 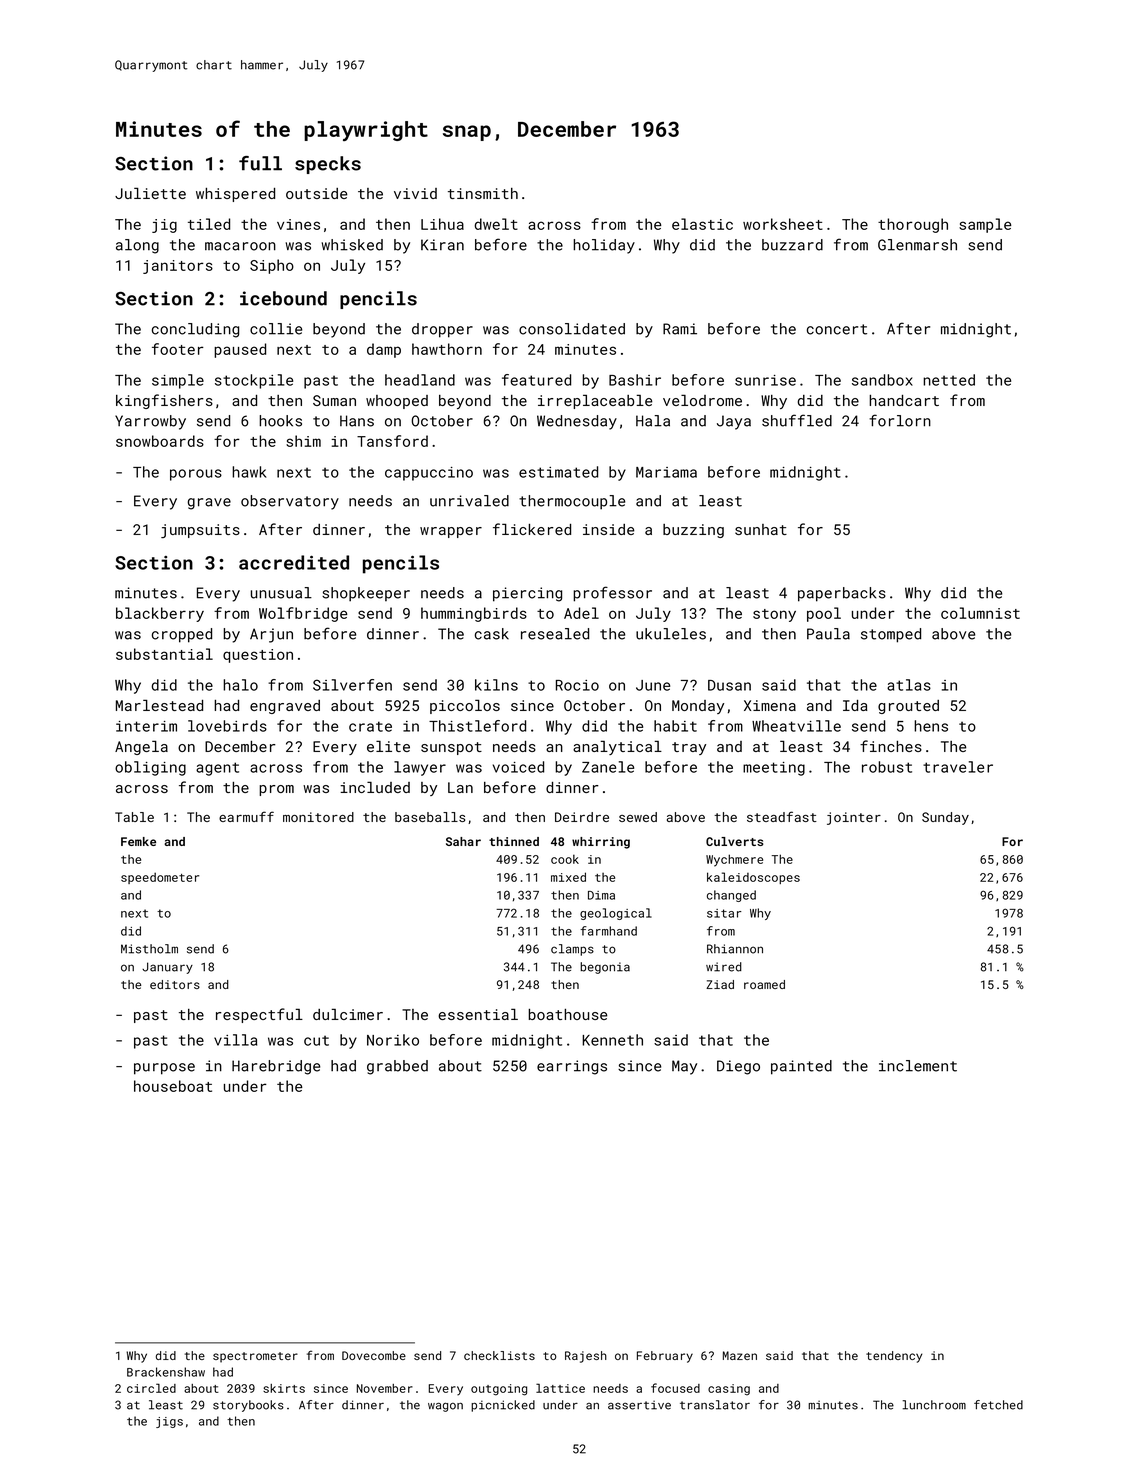 I want to click on November, so click(x=385, y=1388).
